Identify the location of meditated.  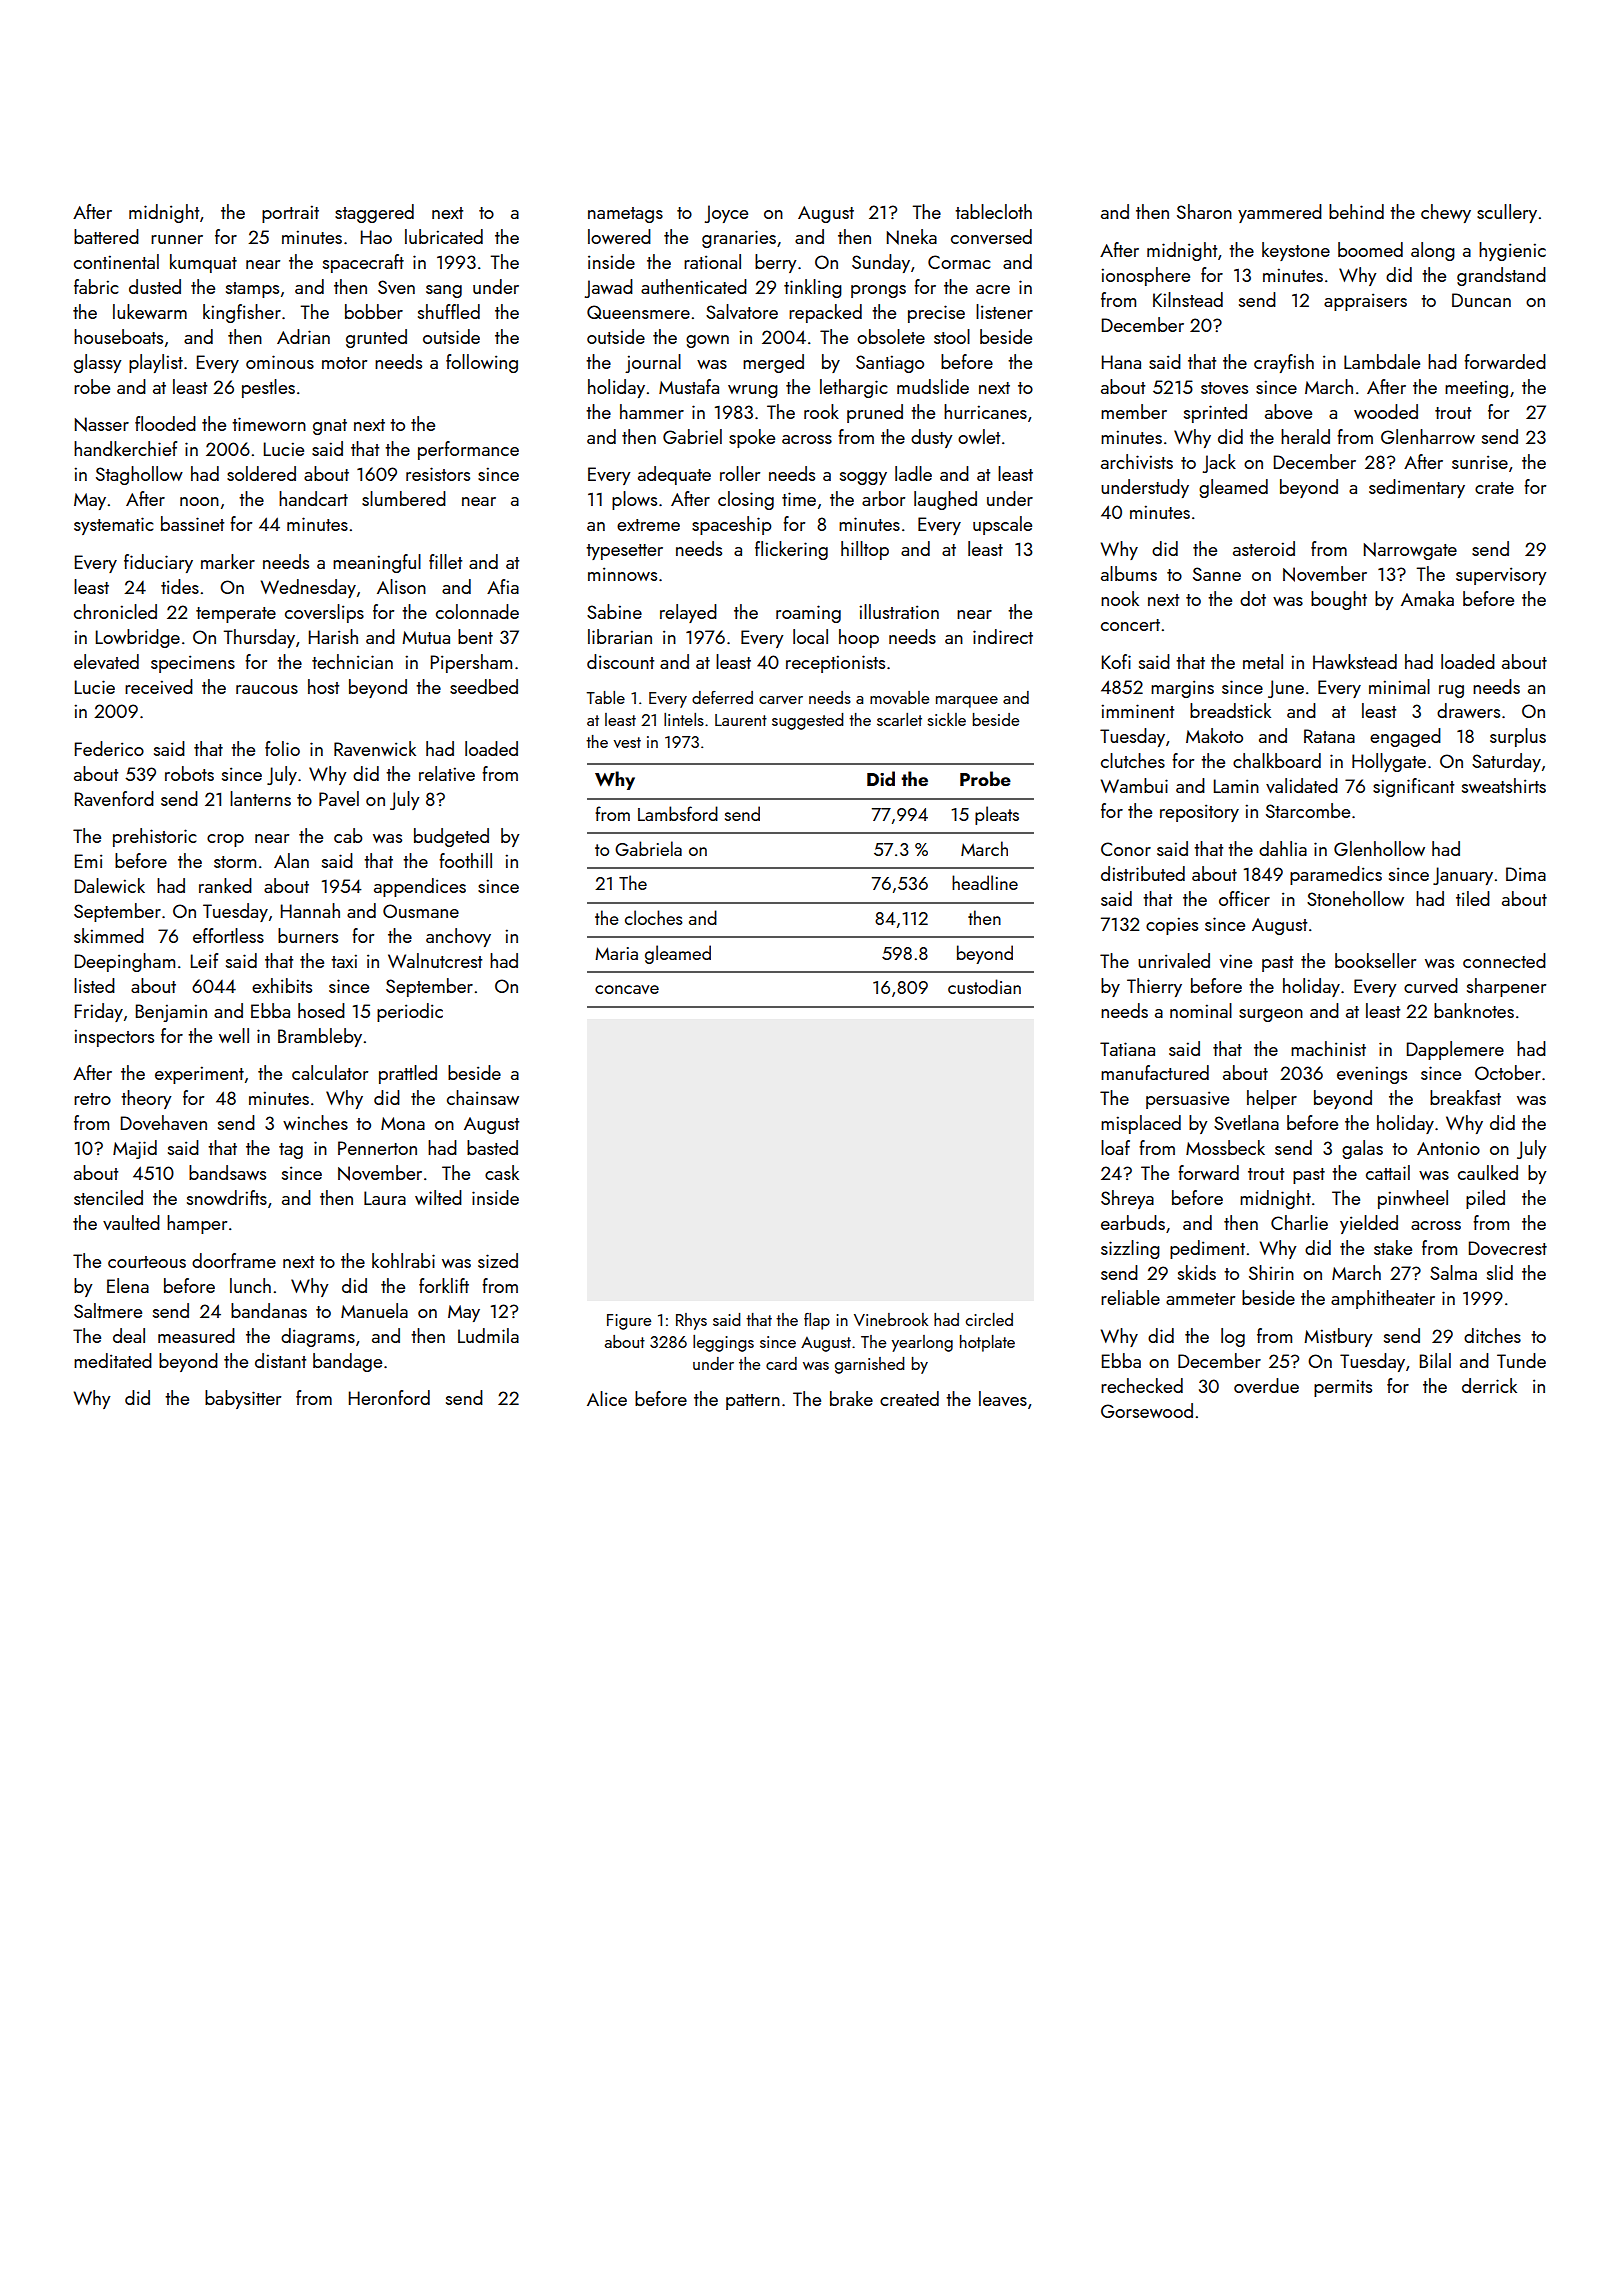
(113, 1360).
